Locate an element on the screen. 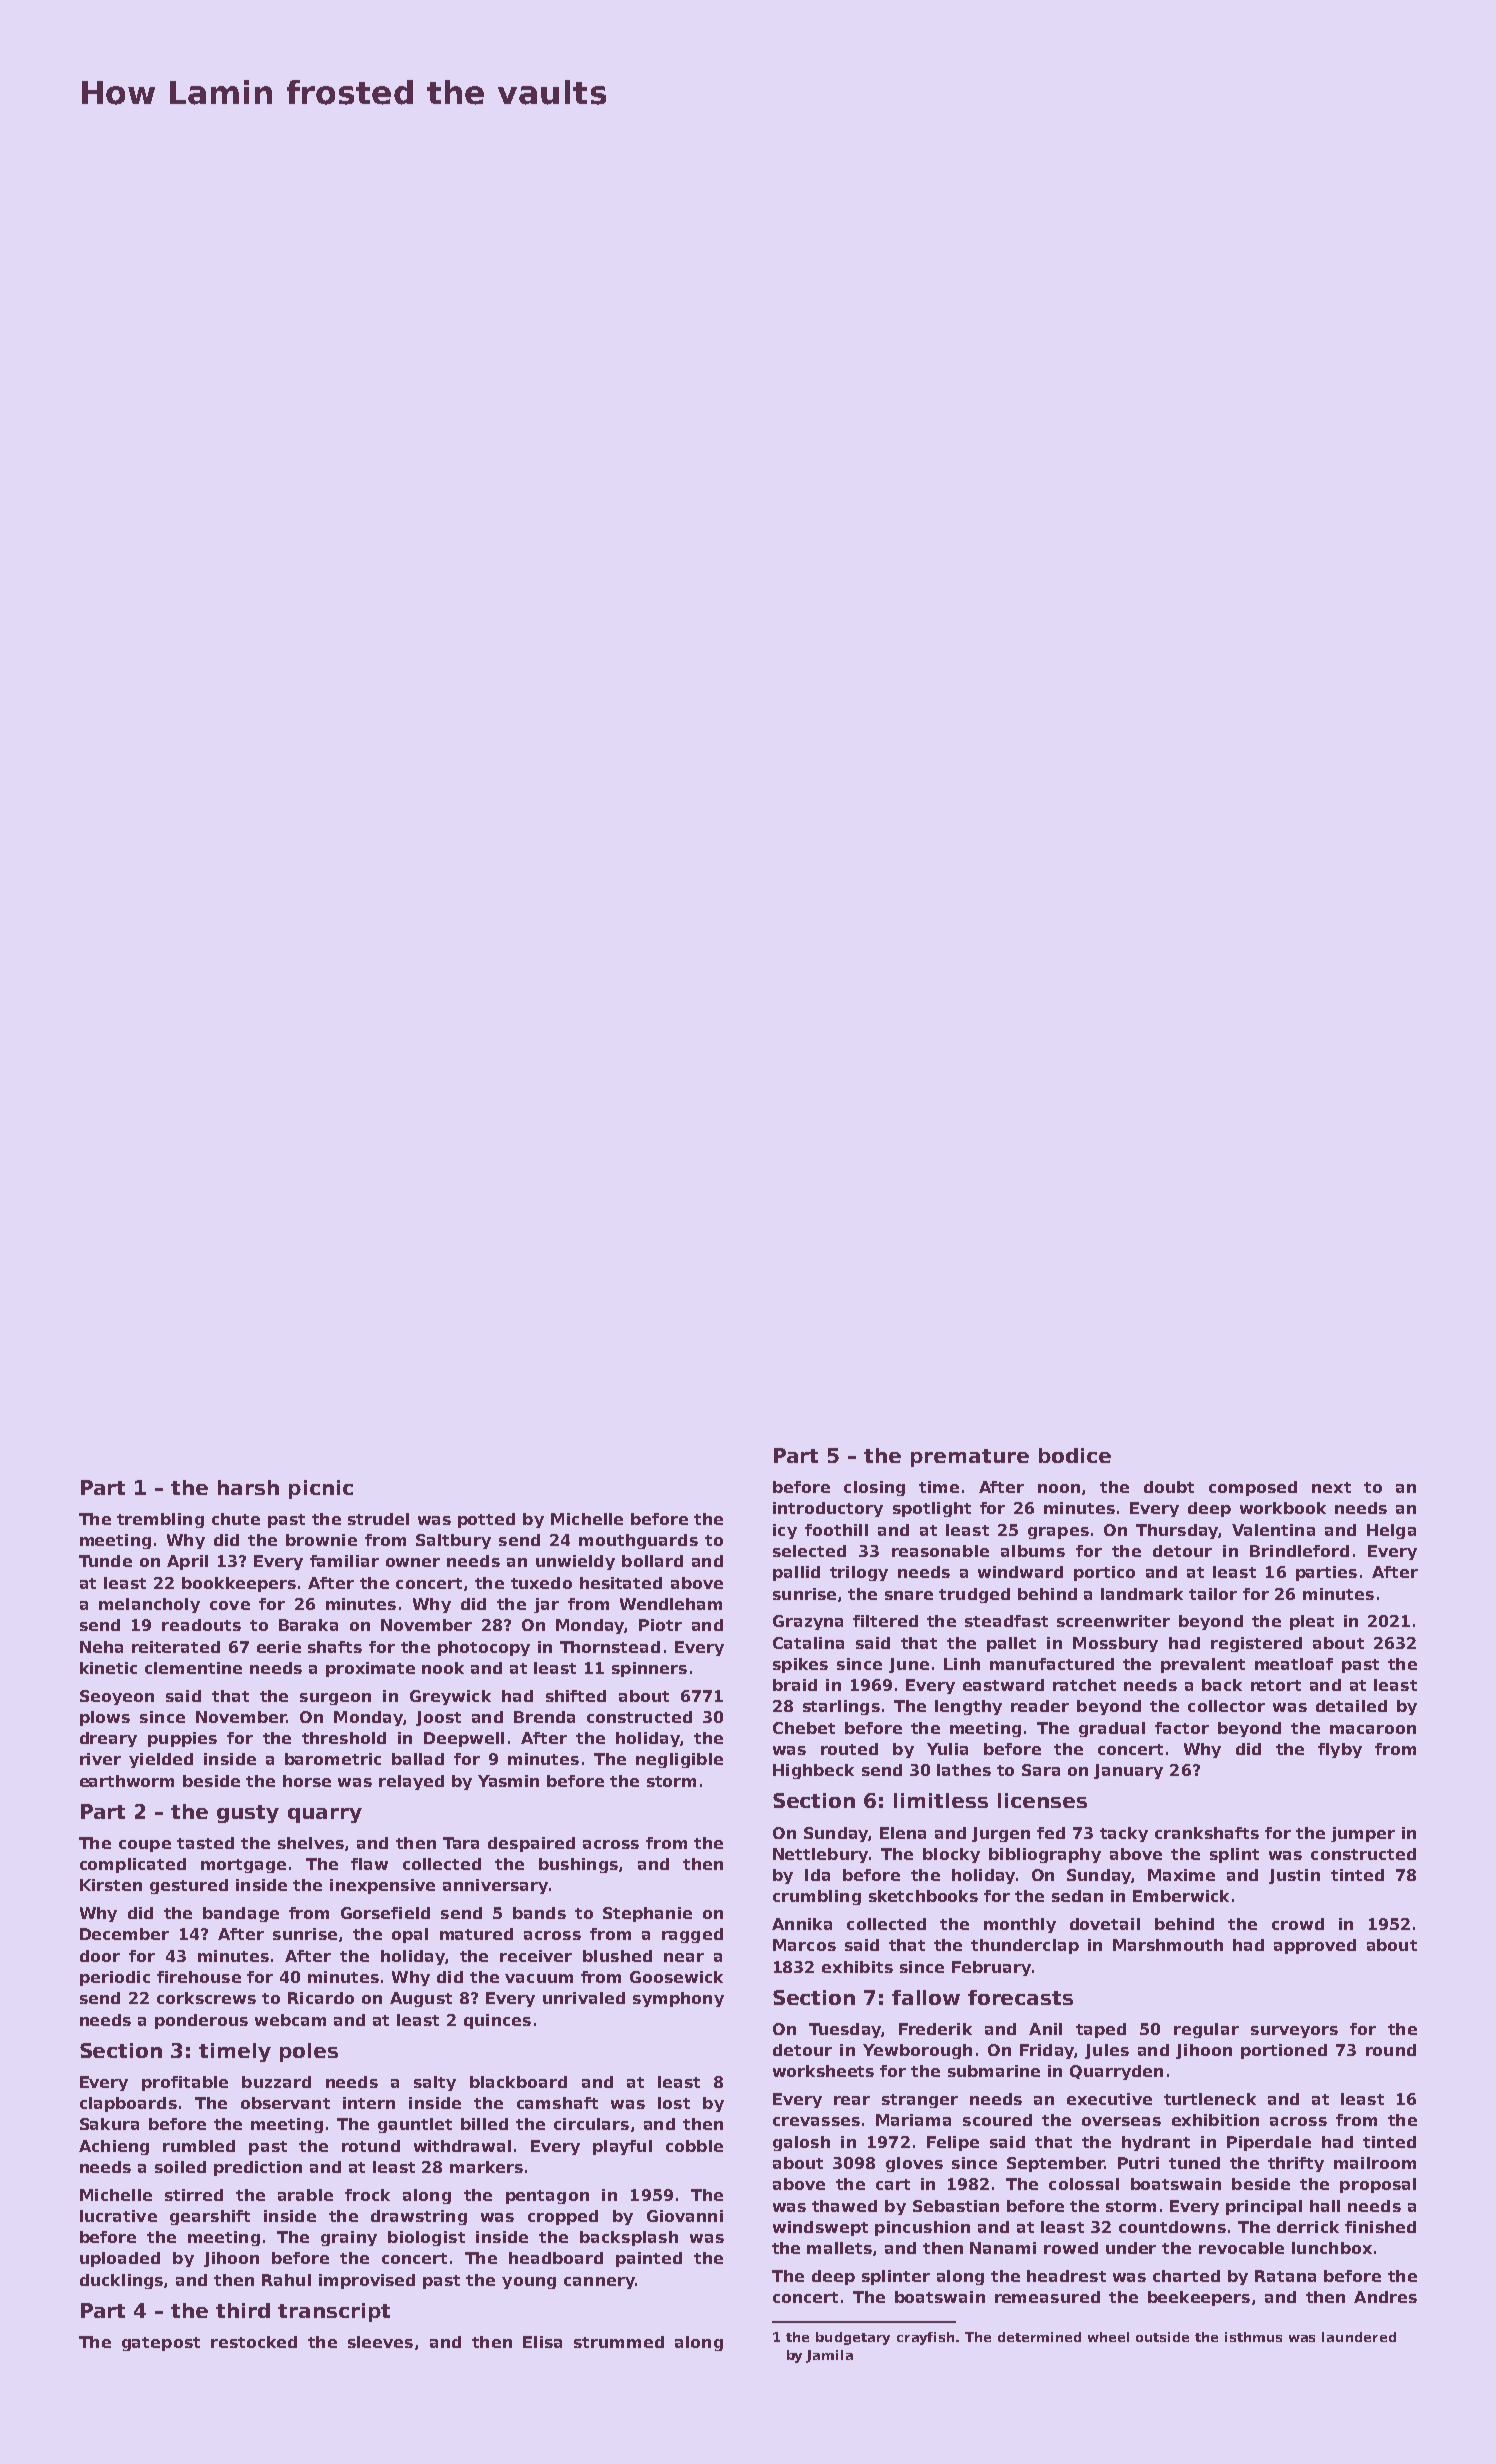 This screenshot has height=2464, width=1496. proximate is located at coordinates (370, 1669).
